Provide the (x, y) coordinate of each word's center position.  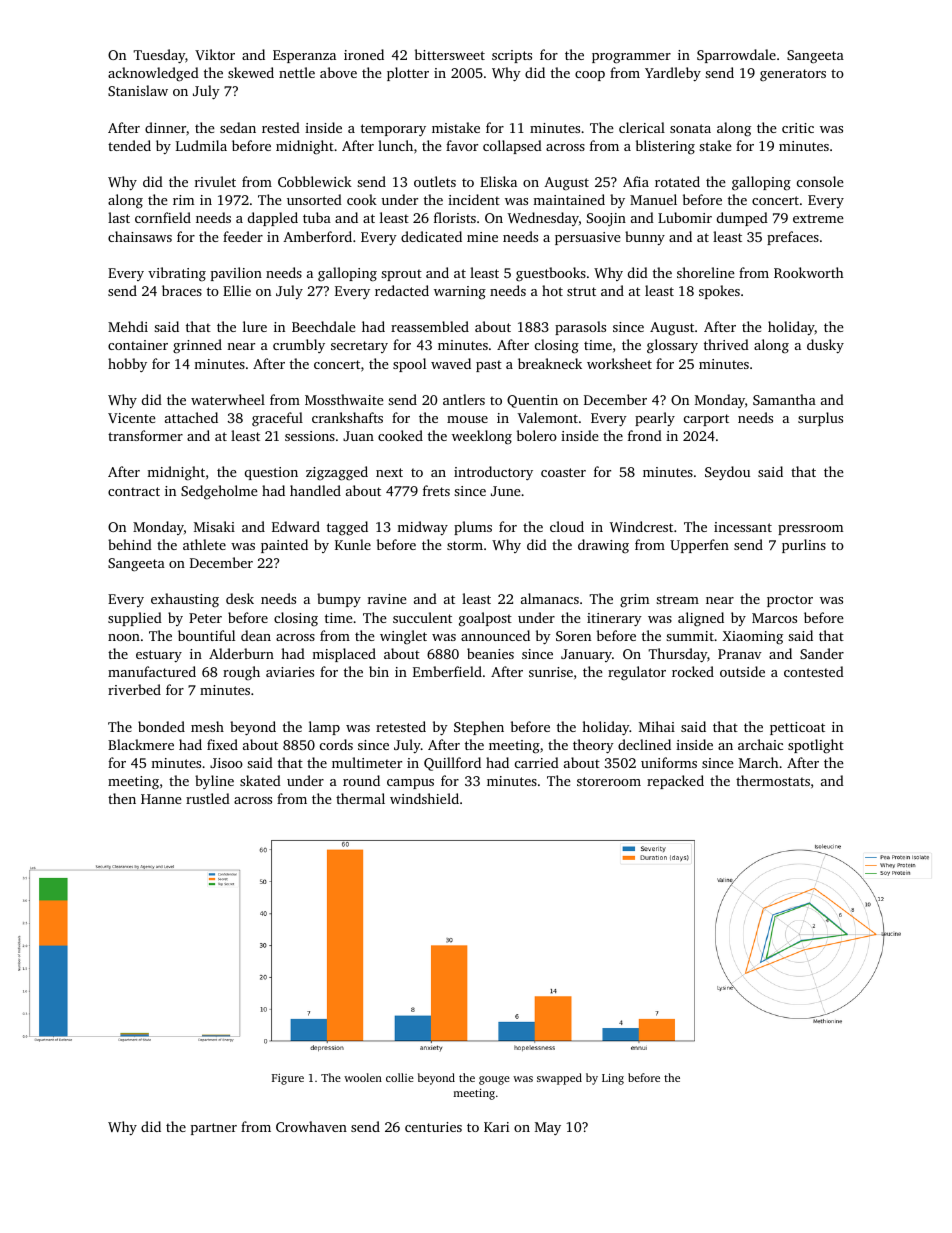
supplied (135, 619)
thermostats (773, 780)
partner (214, 1129)
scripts (512, 56)
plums (473, 528)
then (122, 798)
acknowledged (153, 74)
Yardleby (673, 74)
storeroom (609, 781)
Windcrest (641, 526)
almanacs (550, 598)
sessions (310, 436)
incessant (743, 527)
